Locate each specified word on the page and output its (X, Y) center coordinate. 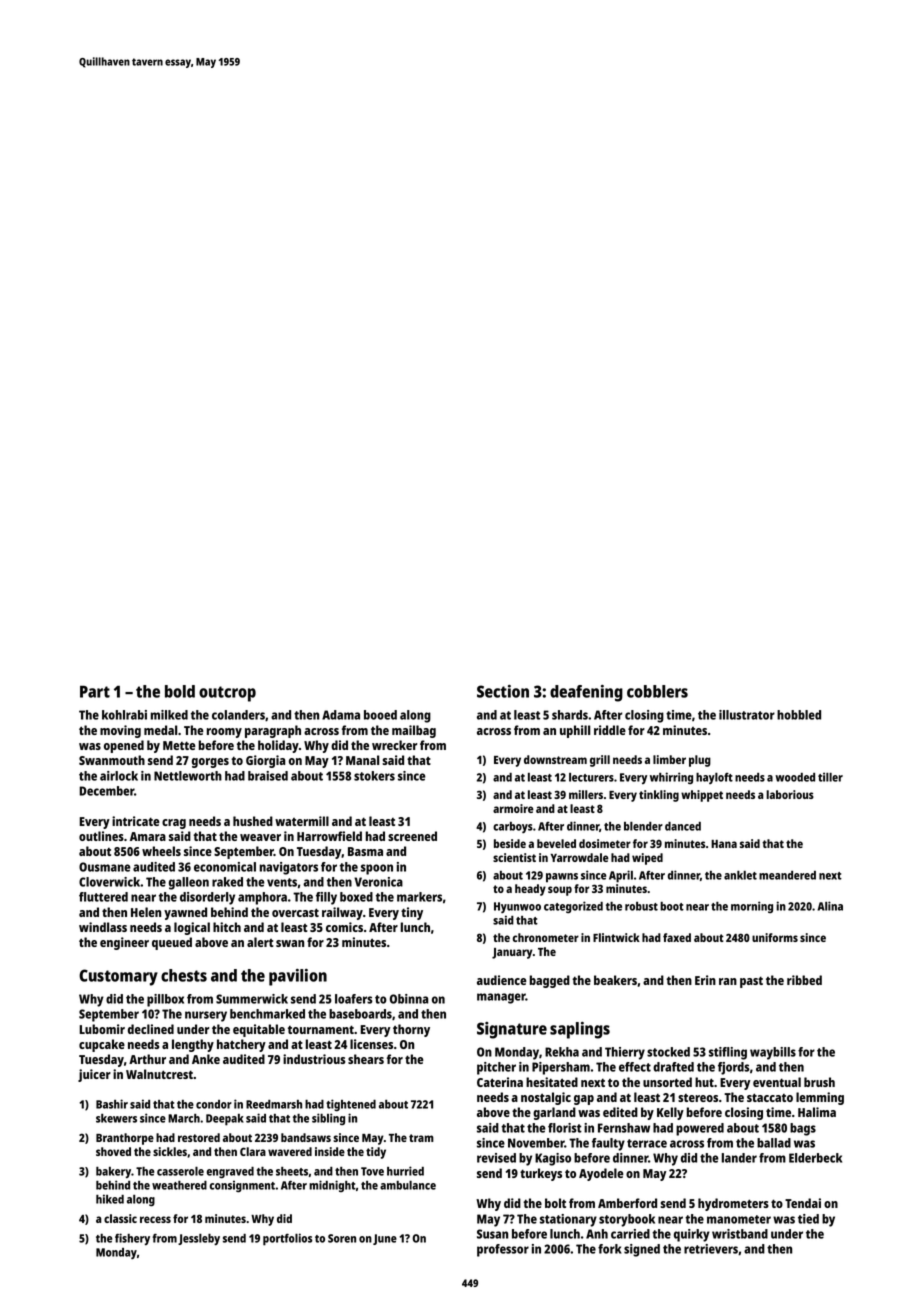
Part (95, 692)
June (385, 1239)
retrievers (711, 1249)
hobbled (799, 715)
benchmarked (267, 1014)
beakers (615, 980)
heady (530, 890)
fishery (132, 1239)
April (621, 876)
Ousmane (105, 867)
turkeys (541, 1174)
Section (503, 691)
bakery (113, 1172)
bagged (550, 981)
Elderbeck (815, 1158)
